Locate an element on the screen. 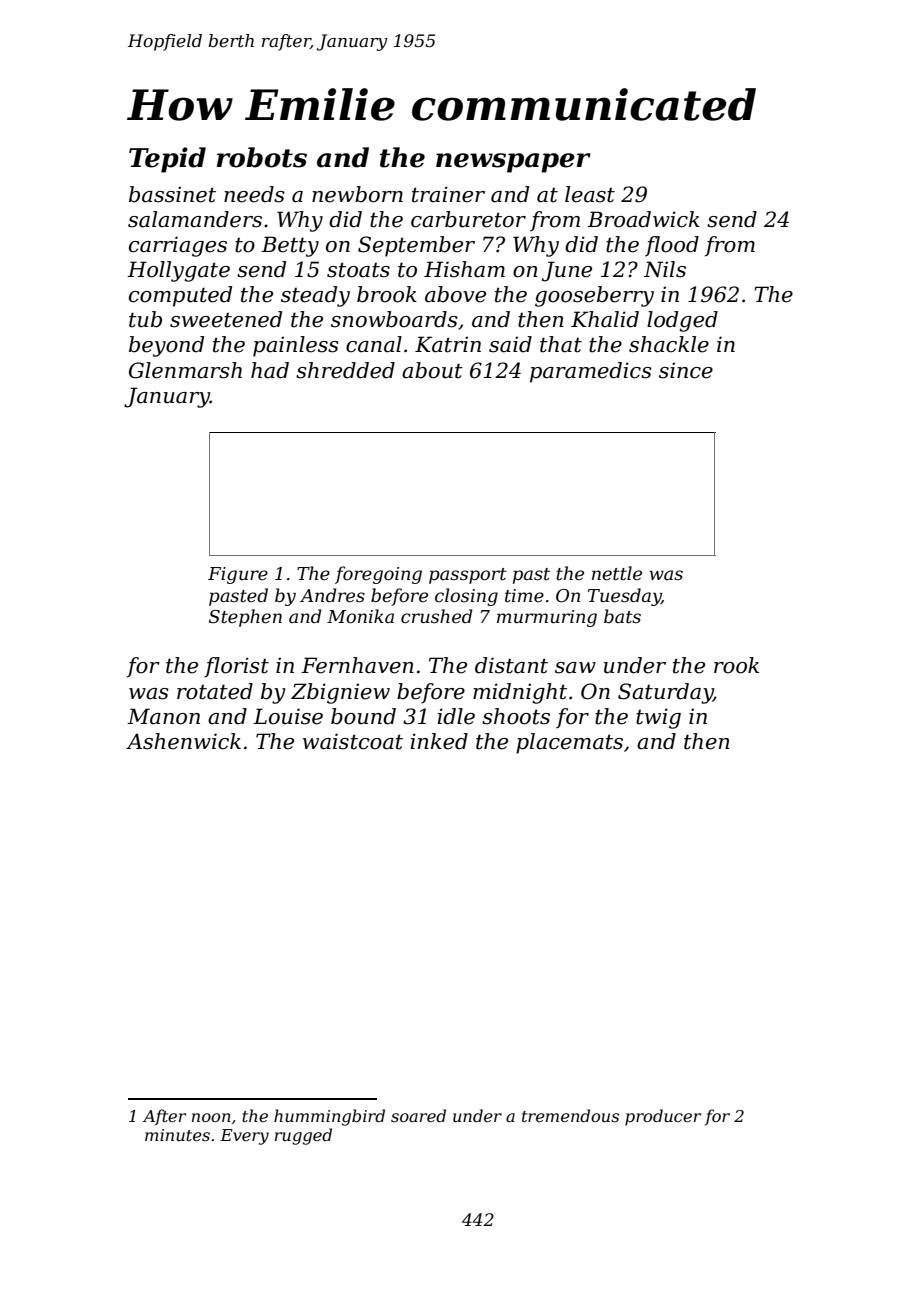 This screenshot has height=1311, width=924. least is located at coordinates (590, 194).
